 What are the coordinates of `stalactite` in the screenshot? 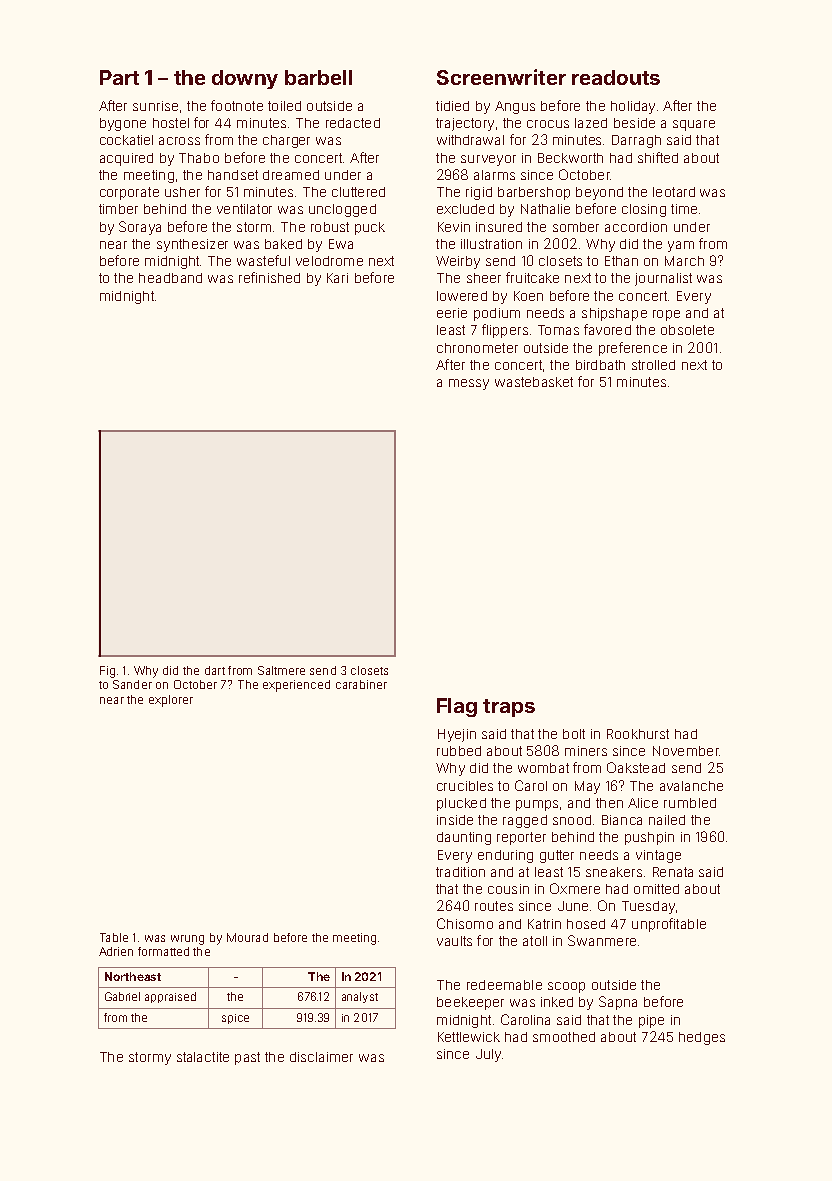 It's located at (203, 1057).
